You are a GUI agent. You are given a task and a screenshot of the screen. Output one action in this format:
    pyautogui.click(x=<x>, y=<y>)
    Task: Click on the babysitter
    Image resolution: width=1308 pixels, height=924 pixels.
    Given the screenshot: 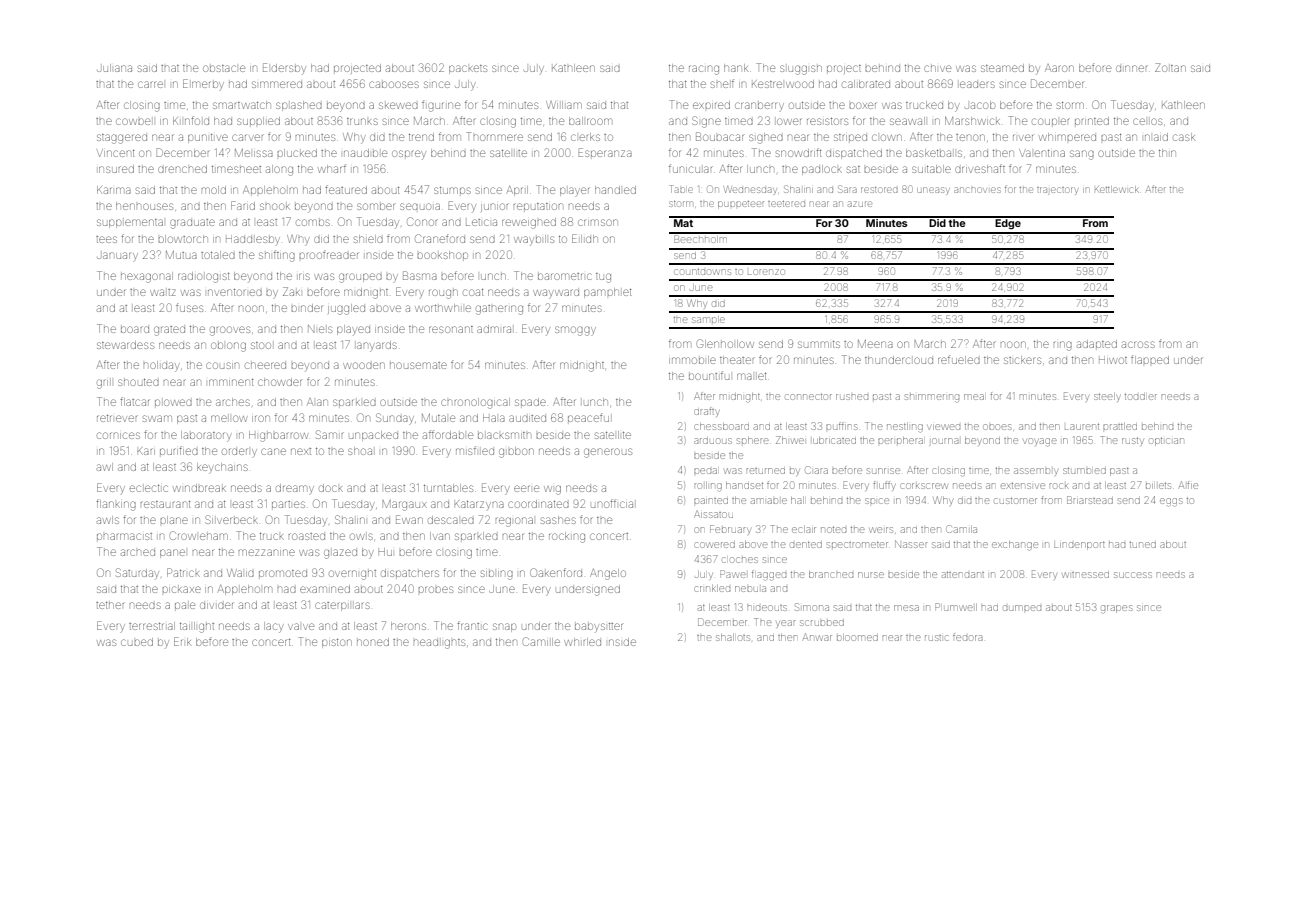 What is the action you would take?
    pyautogui.click(x=598, y=626)
